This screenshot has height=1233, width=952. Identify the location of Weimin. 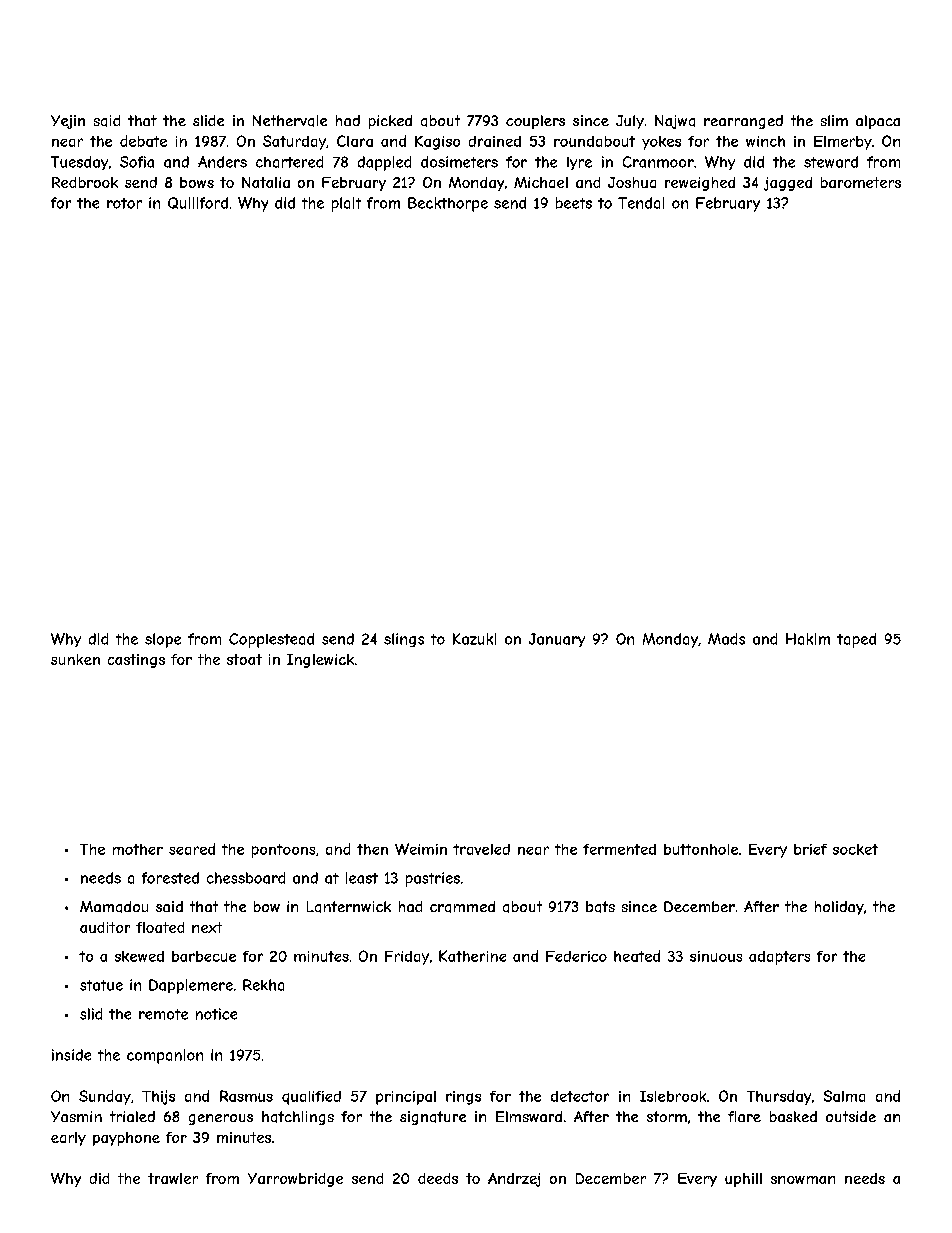
(421, 849).
